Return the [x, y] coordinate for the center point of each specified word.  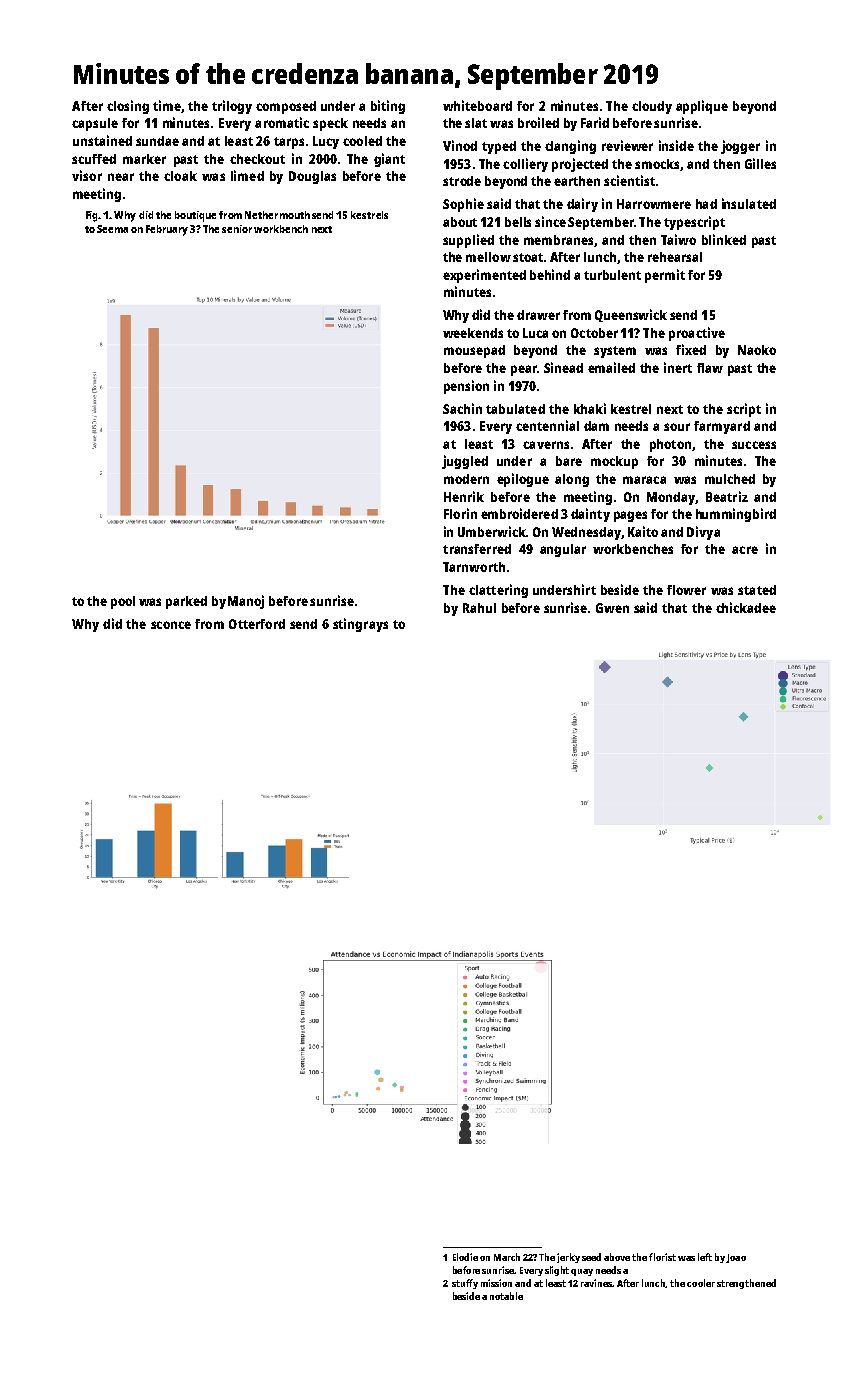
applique [702, 107]
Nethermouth [277, 215]
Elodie [465, 1257]
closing [128, 107]
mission [496, 1283]
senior [237, 229]
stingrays [360, 625]
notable [506, 1296]
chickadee [746, 607]
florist [662, 1257]
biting [388, 107]
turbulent [612, 275]
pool [123, 602]
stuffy [465, 1284]
